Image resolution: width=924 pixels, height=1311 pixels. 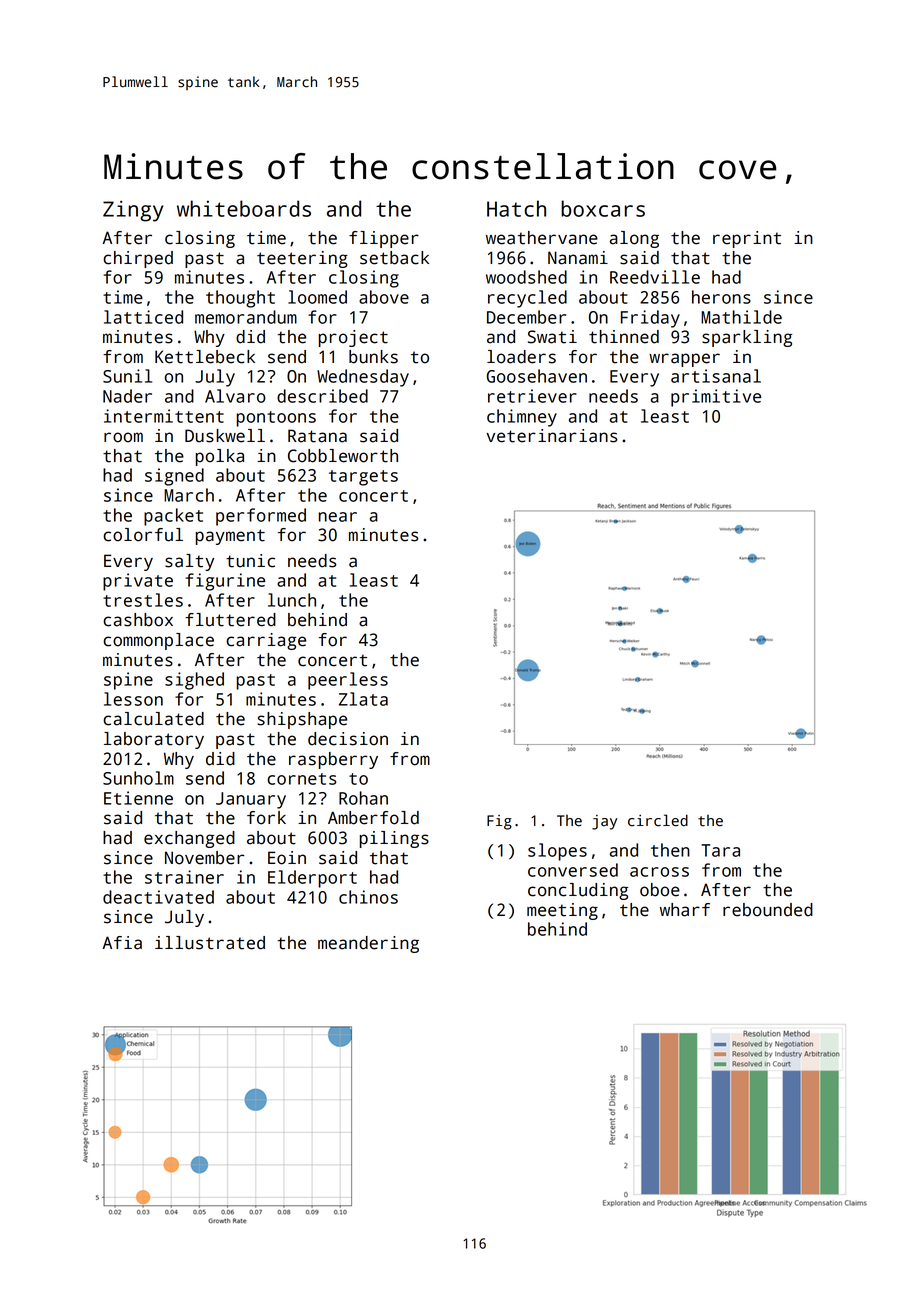 I want to click on payment, so click(x=230, y=537).
